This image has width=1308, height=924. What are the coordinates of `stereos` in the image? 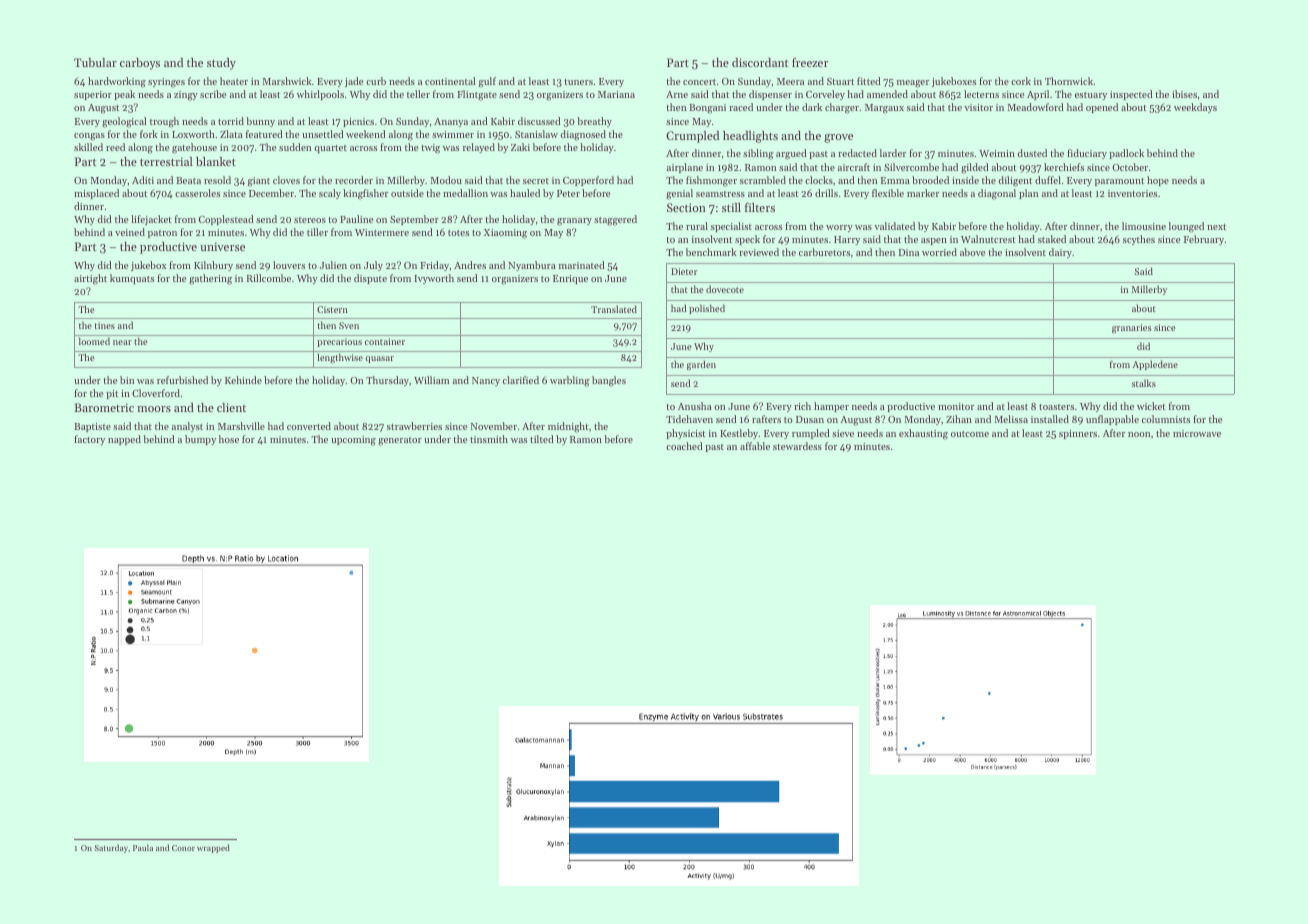 It's located at (310, 220).
